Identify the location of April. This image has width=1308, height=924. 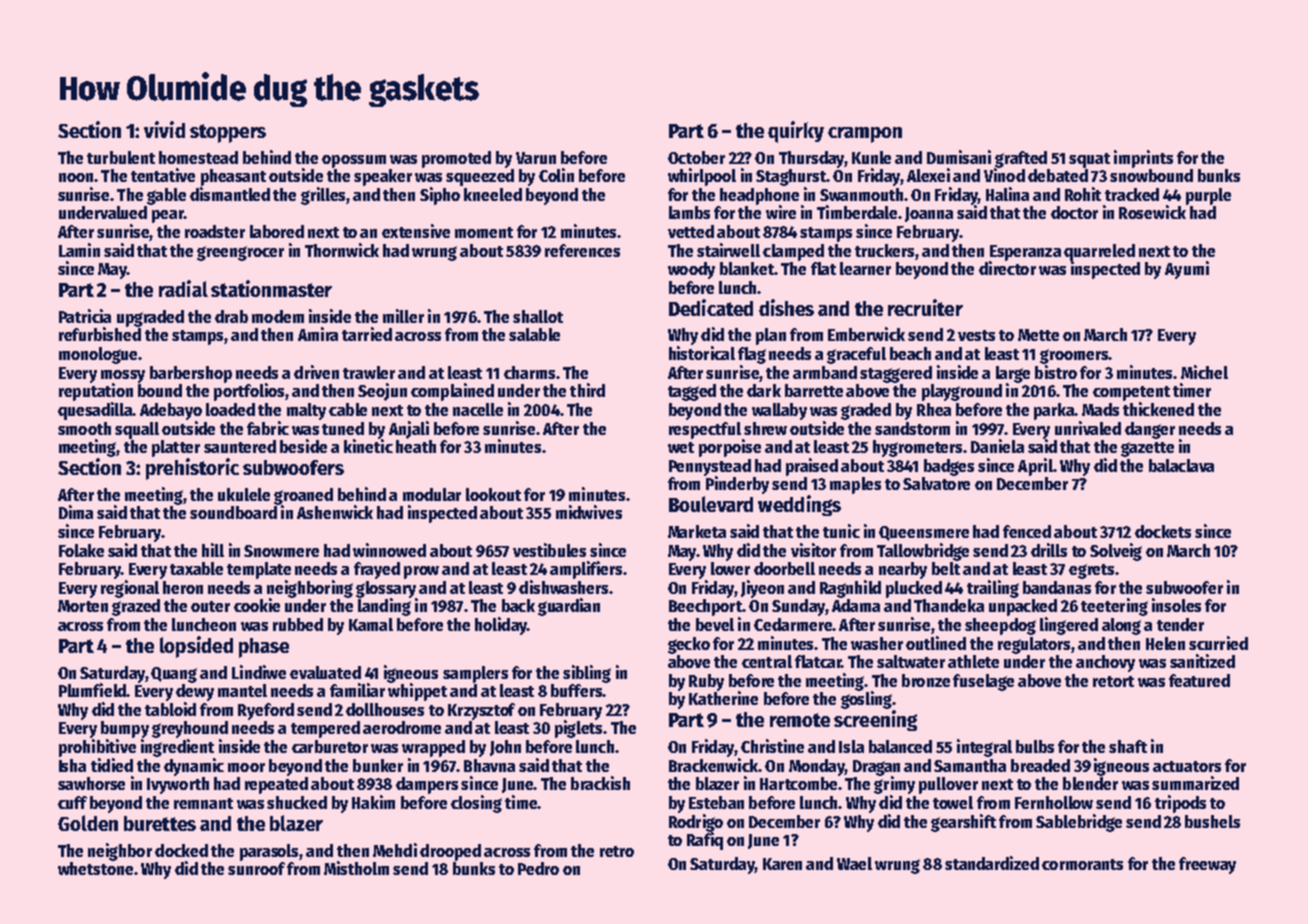
(1035, 467).
